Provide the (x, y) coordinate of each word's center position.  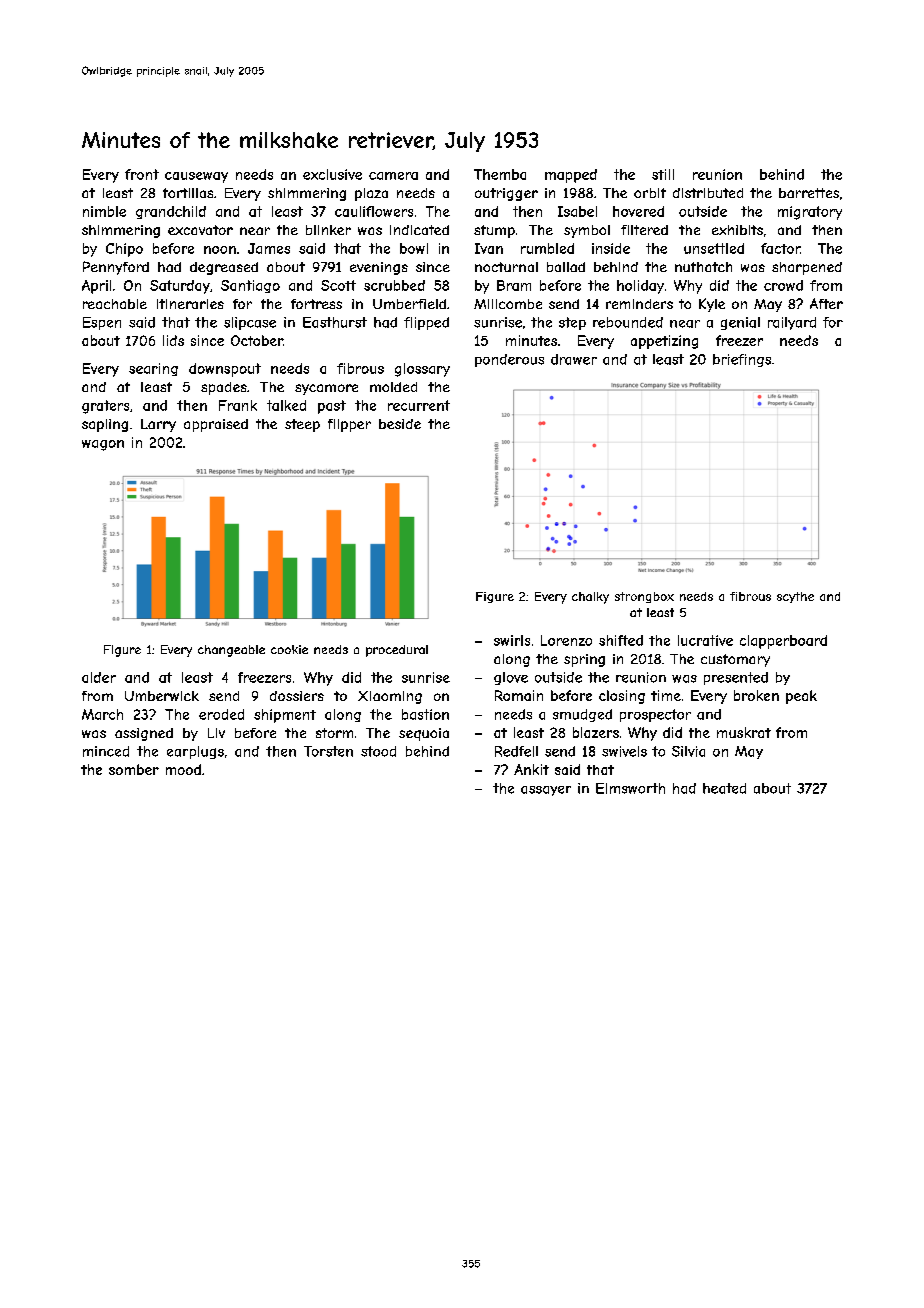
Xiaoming (390, 697)
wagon (103, 445)
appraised (216, 425)
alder (99, 677)
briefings (742, 360)
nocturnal (506, 267)
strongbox (644, 597)
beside (400, 424)
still (663, 174)
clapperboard (783, 642)
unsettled (714, 248)
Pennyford (116, 268)
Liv (216, 733)
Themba (500, 174)
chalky (590, 598)
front (142, 174)
